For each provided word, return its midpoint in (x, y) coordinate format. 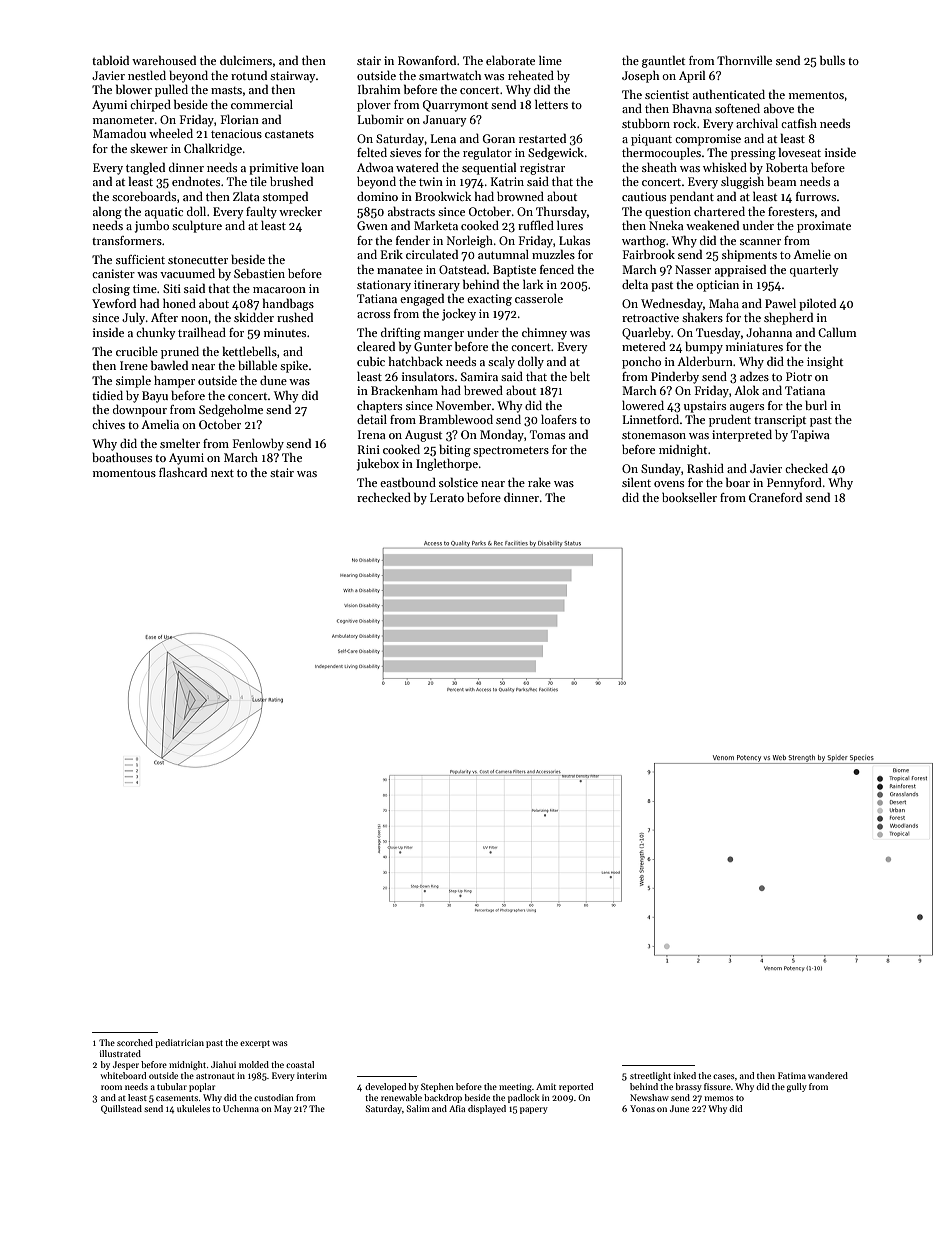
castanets (289, 134)
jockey (459, 314)
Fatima (792, 1075)
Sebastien (259, 273)
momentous (124, 473)
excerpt (255, 1044)
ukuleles (193, 1108)
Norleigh (470, 242)
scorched (135, 1042)
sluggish (742, 182)
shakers (702, 317)
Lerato (447, 497)
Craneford (775, 497)
